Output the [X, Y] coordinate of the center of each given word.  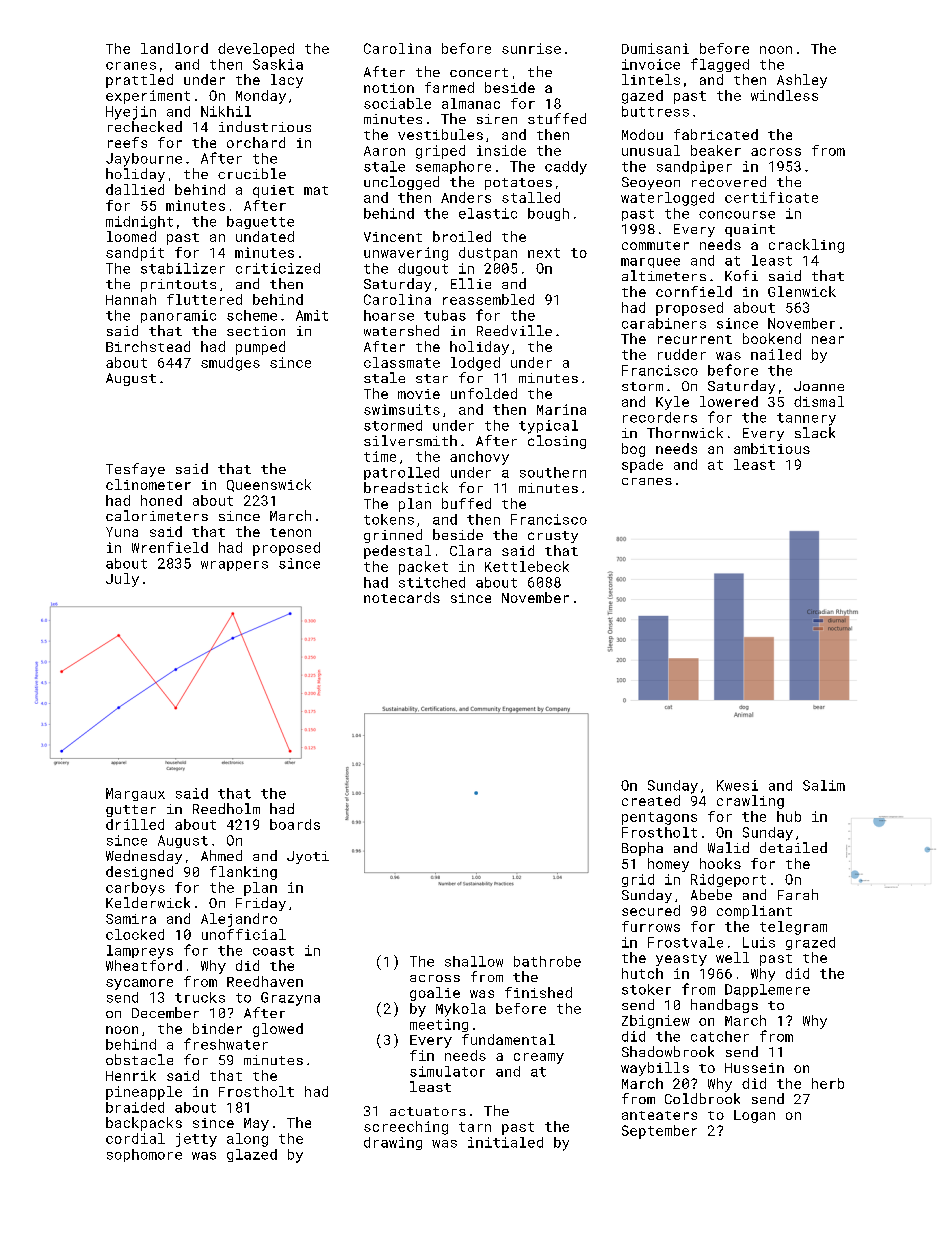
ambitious [772, 448]
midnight [139, 222]
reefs [127, 142]
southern [553, 472]
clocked [135, 934]
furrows [651, 926]
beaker [716, 150]
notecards [402, 597]
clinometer [148, 484]
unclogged [401, 183]
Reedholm [226, 808]
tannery [806, 419]
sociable [397, 103]
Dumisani [655, 48]
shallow [474, 961]
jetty [196, 1140]
